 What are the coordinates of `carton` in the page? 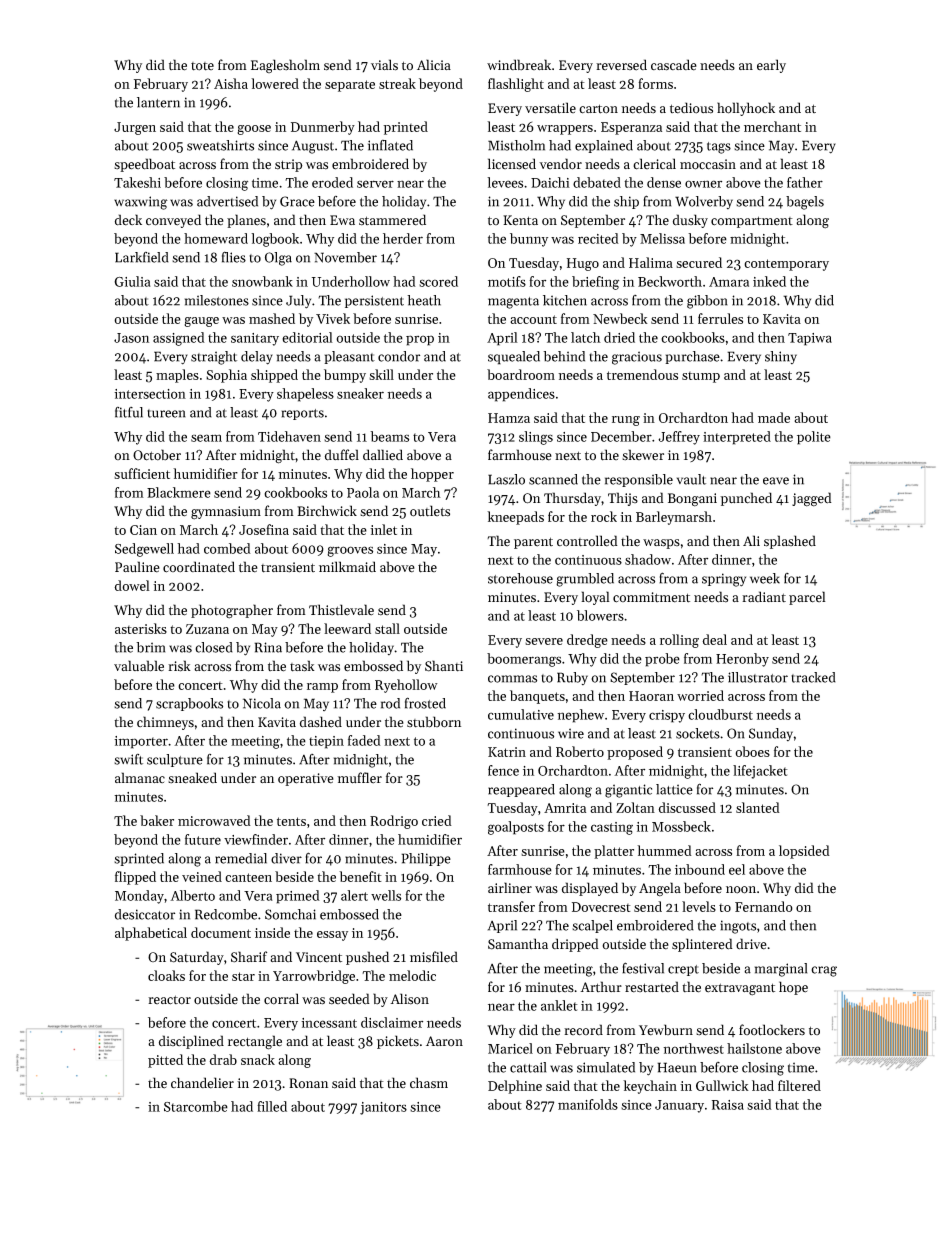 It's located at (598, 109).
